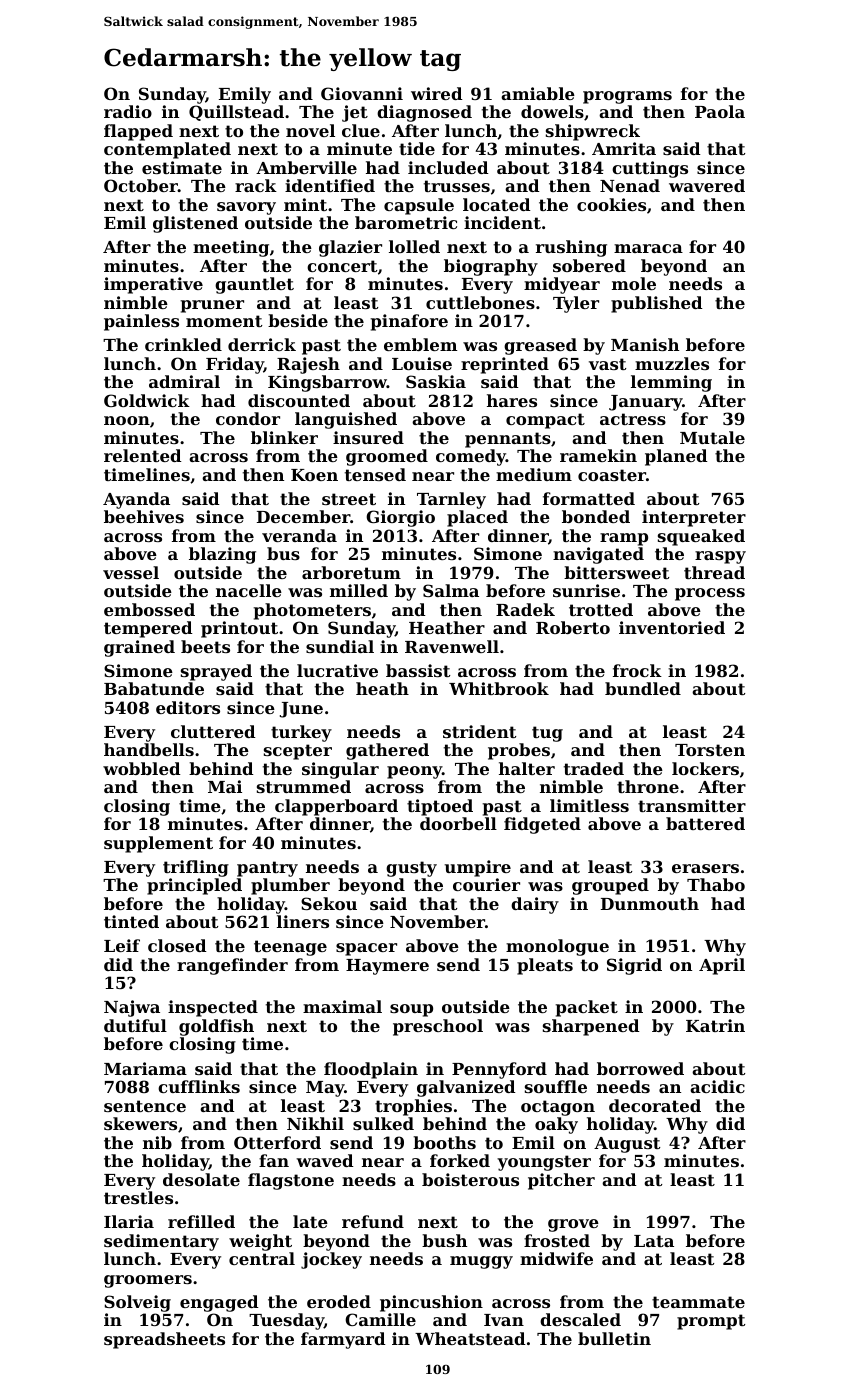 The image size is (849, 1400). What do you see at coordinates (236, 113) in the document?
I see `Quillstead` at bounding box center [236, 113].
